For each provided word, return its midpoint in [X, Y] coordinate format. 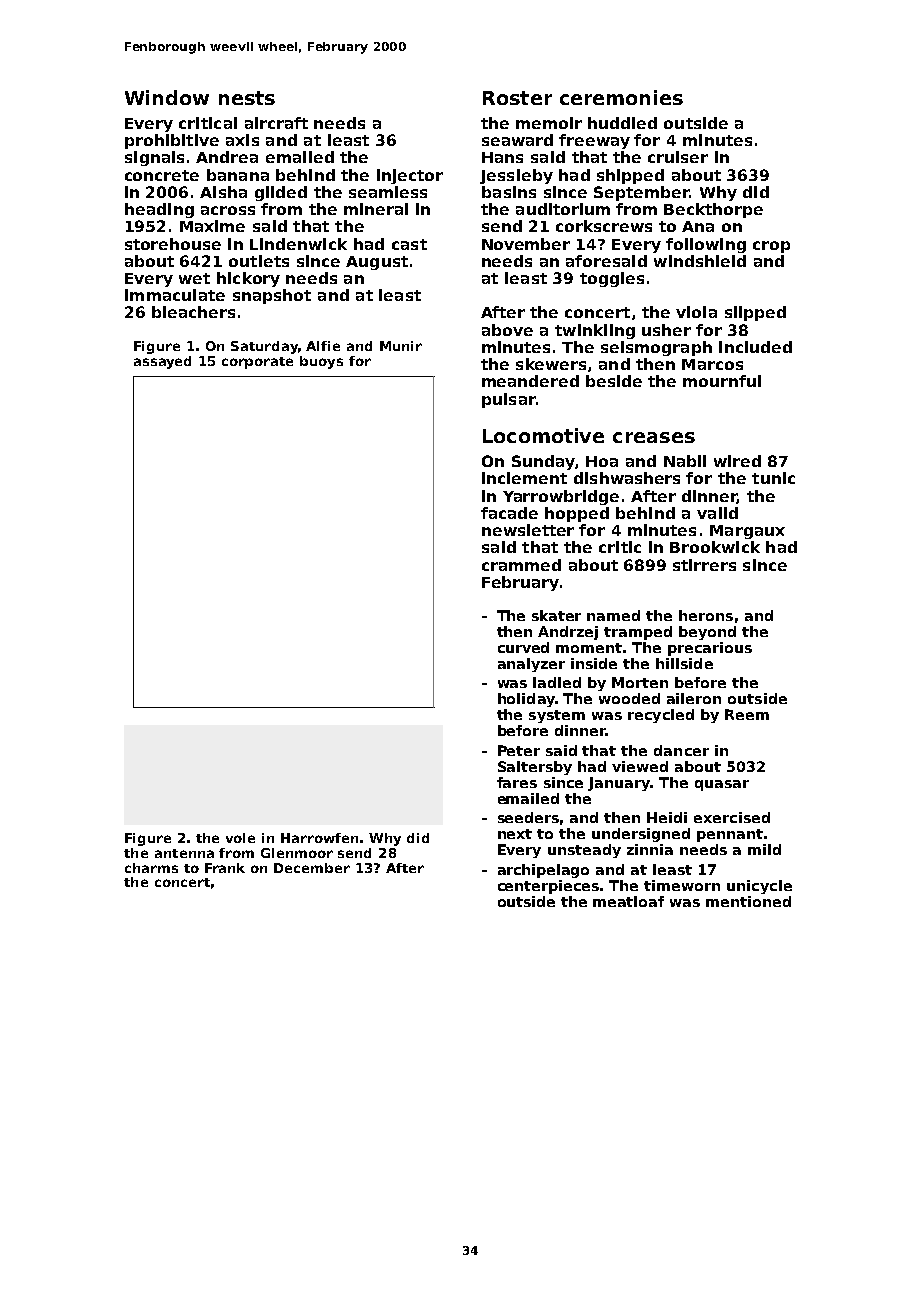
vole [240, 838]
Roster [517, 98]
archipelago [543, 871]
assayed [162, 362]
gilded [281, 193]
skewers [551, 364]
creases [654, 437]
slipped [755, 313]
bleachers [193, 312]
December [312, 868]
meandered [530, 381]
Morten [640, 682]
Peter [519, 750]
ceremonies [621, 97]
